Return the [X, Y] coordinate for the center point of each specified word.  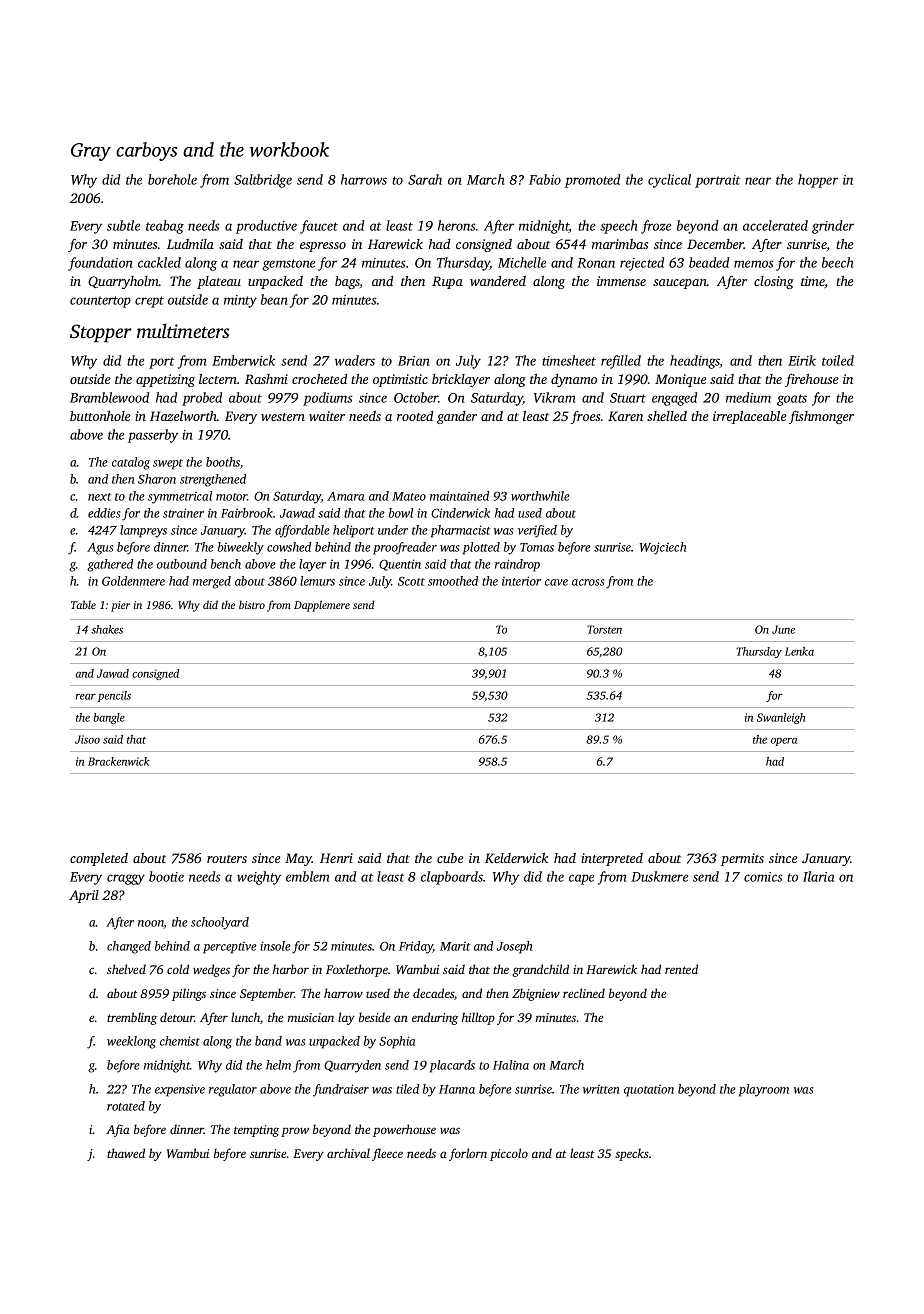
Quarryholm [123, 282]
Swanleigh [781, 718]
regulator [233, 1090]
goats [792, 400]
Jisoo [87, 739]
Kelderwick [516, 858]
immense [621, 281]
